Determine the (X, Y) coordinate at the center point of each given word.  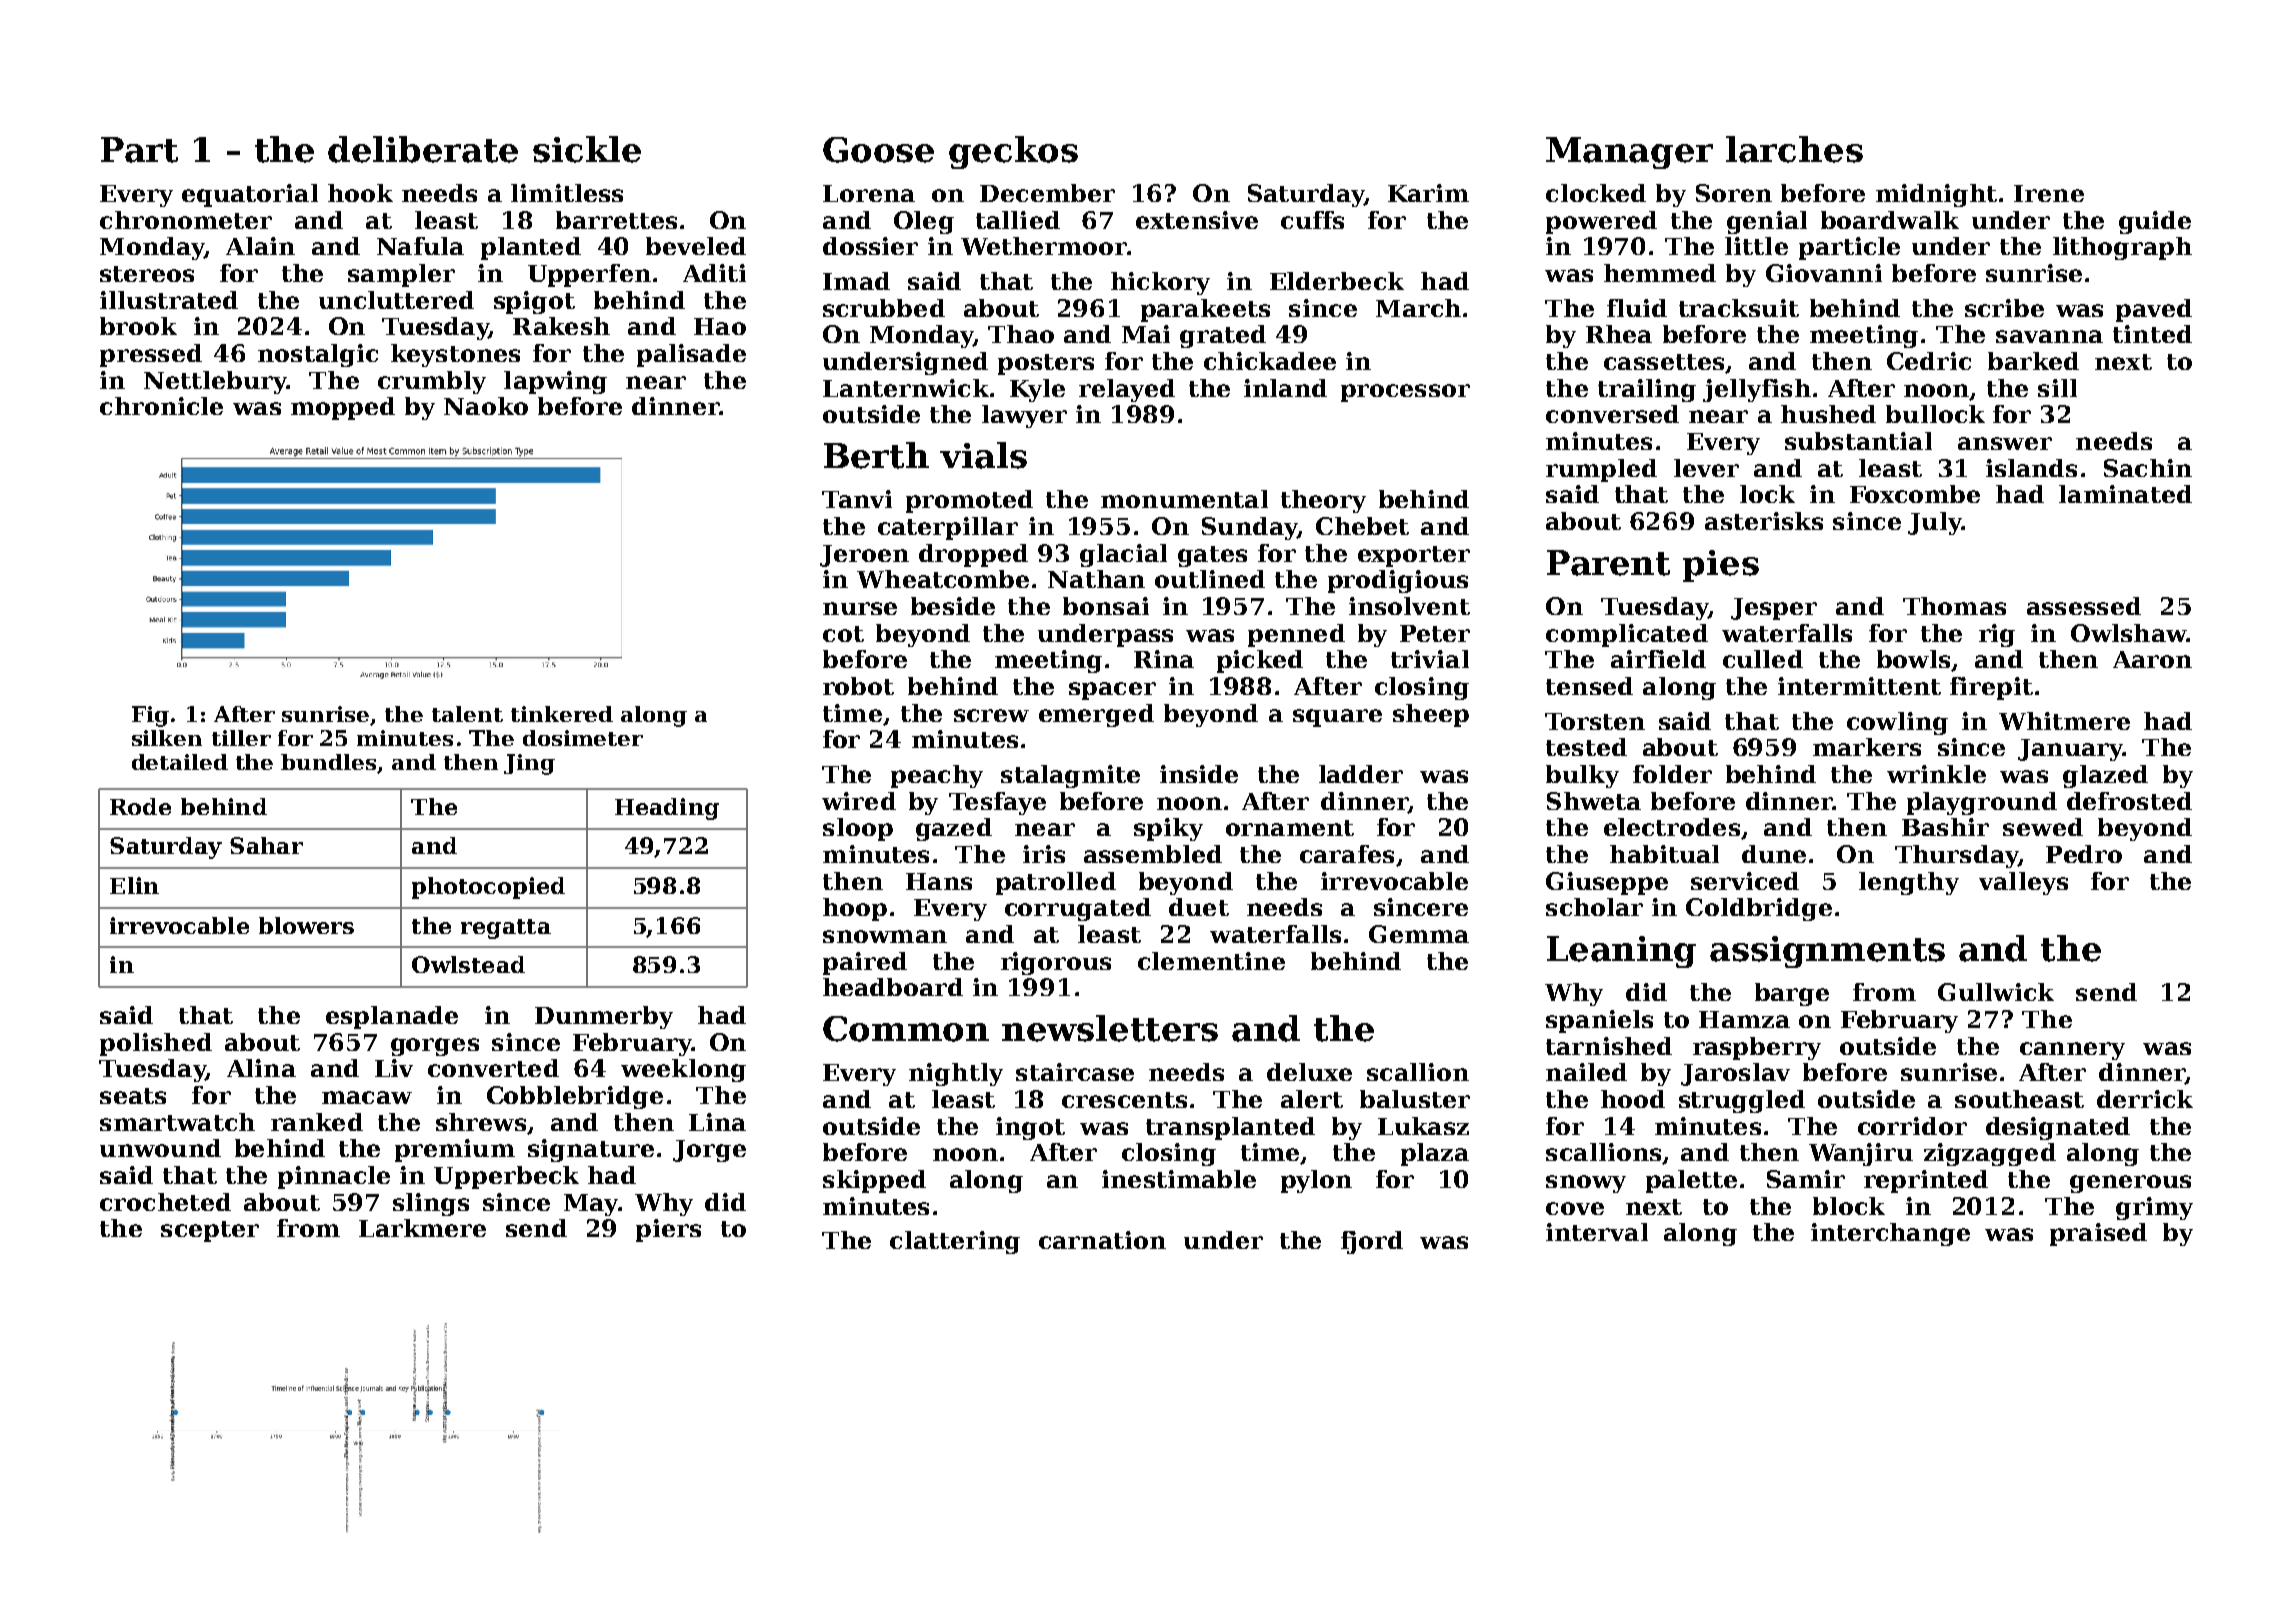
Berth (876, 455)
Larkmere (422, 1228)
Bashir (1945, 827)
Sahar (266, 845)
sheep (1431, 715)
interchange (1890, 1234)
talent (467, 714)
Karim (1428, 193)
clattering (955, 1242)
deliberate (423, 149)
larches (1794, 149)
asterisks (1764, 521)
